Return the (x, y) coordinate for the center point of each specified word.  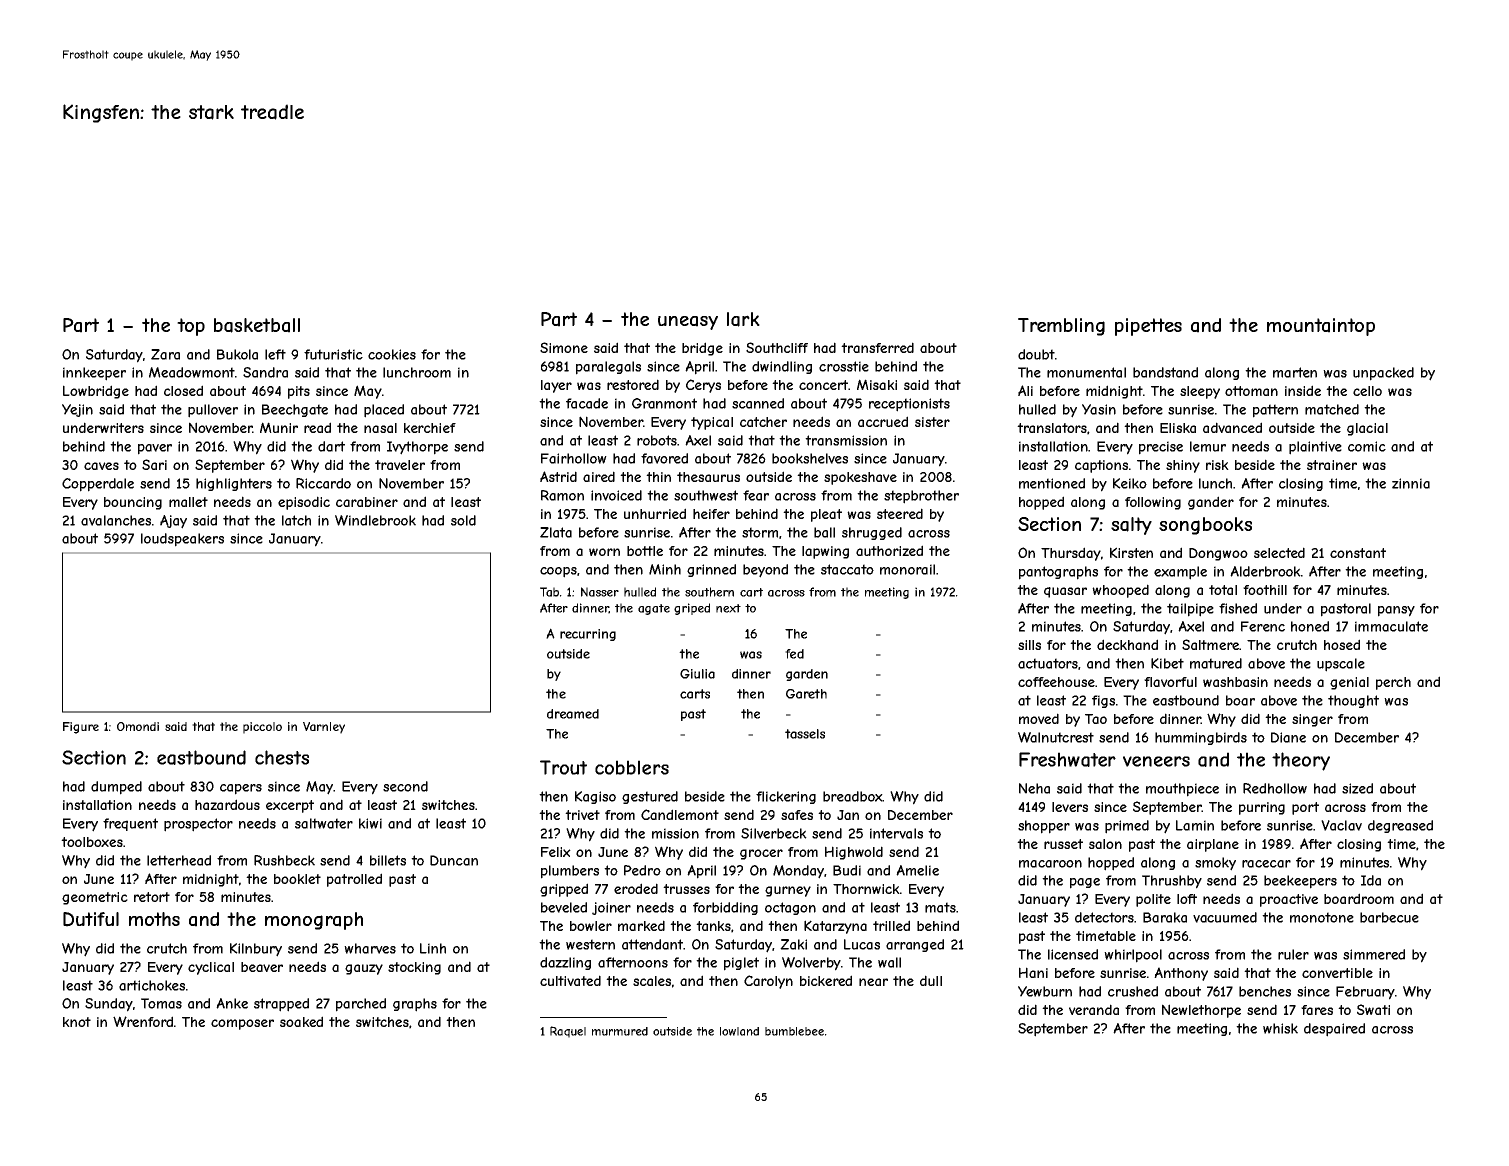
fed (794, 654)
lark (743, 319)
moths (154, 919)
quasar (1065, 592)
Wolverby (811, 964)
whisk (1280, 1028)
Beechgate (295, 410)
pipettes (1148, 327)
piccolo (262, 728)
